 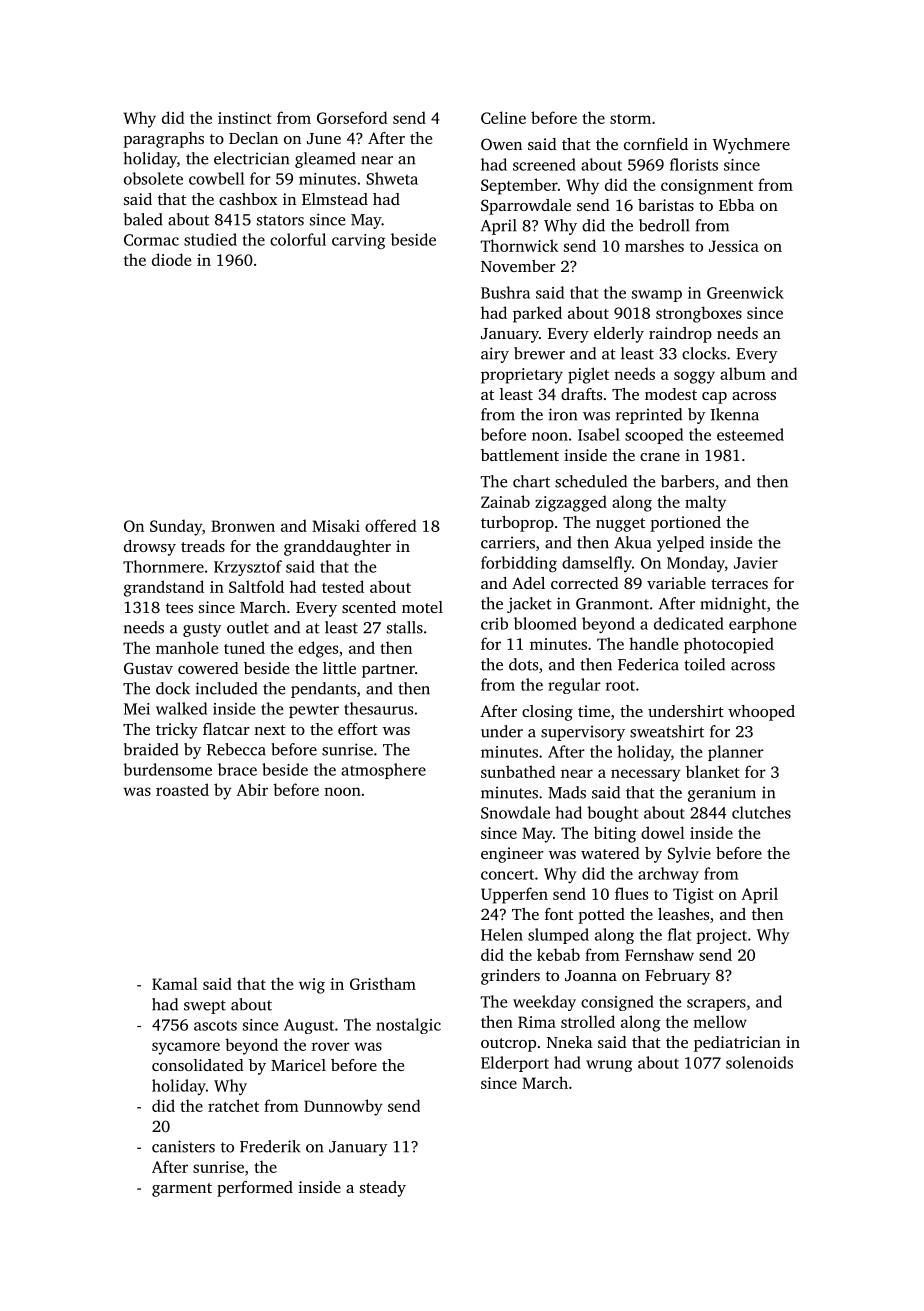 What do you see at coordinates (255, 1189) in the screenshot?
I see `performed` at bounding box center [255, 1189].
